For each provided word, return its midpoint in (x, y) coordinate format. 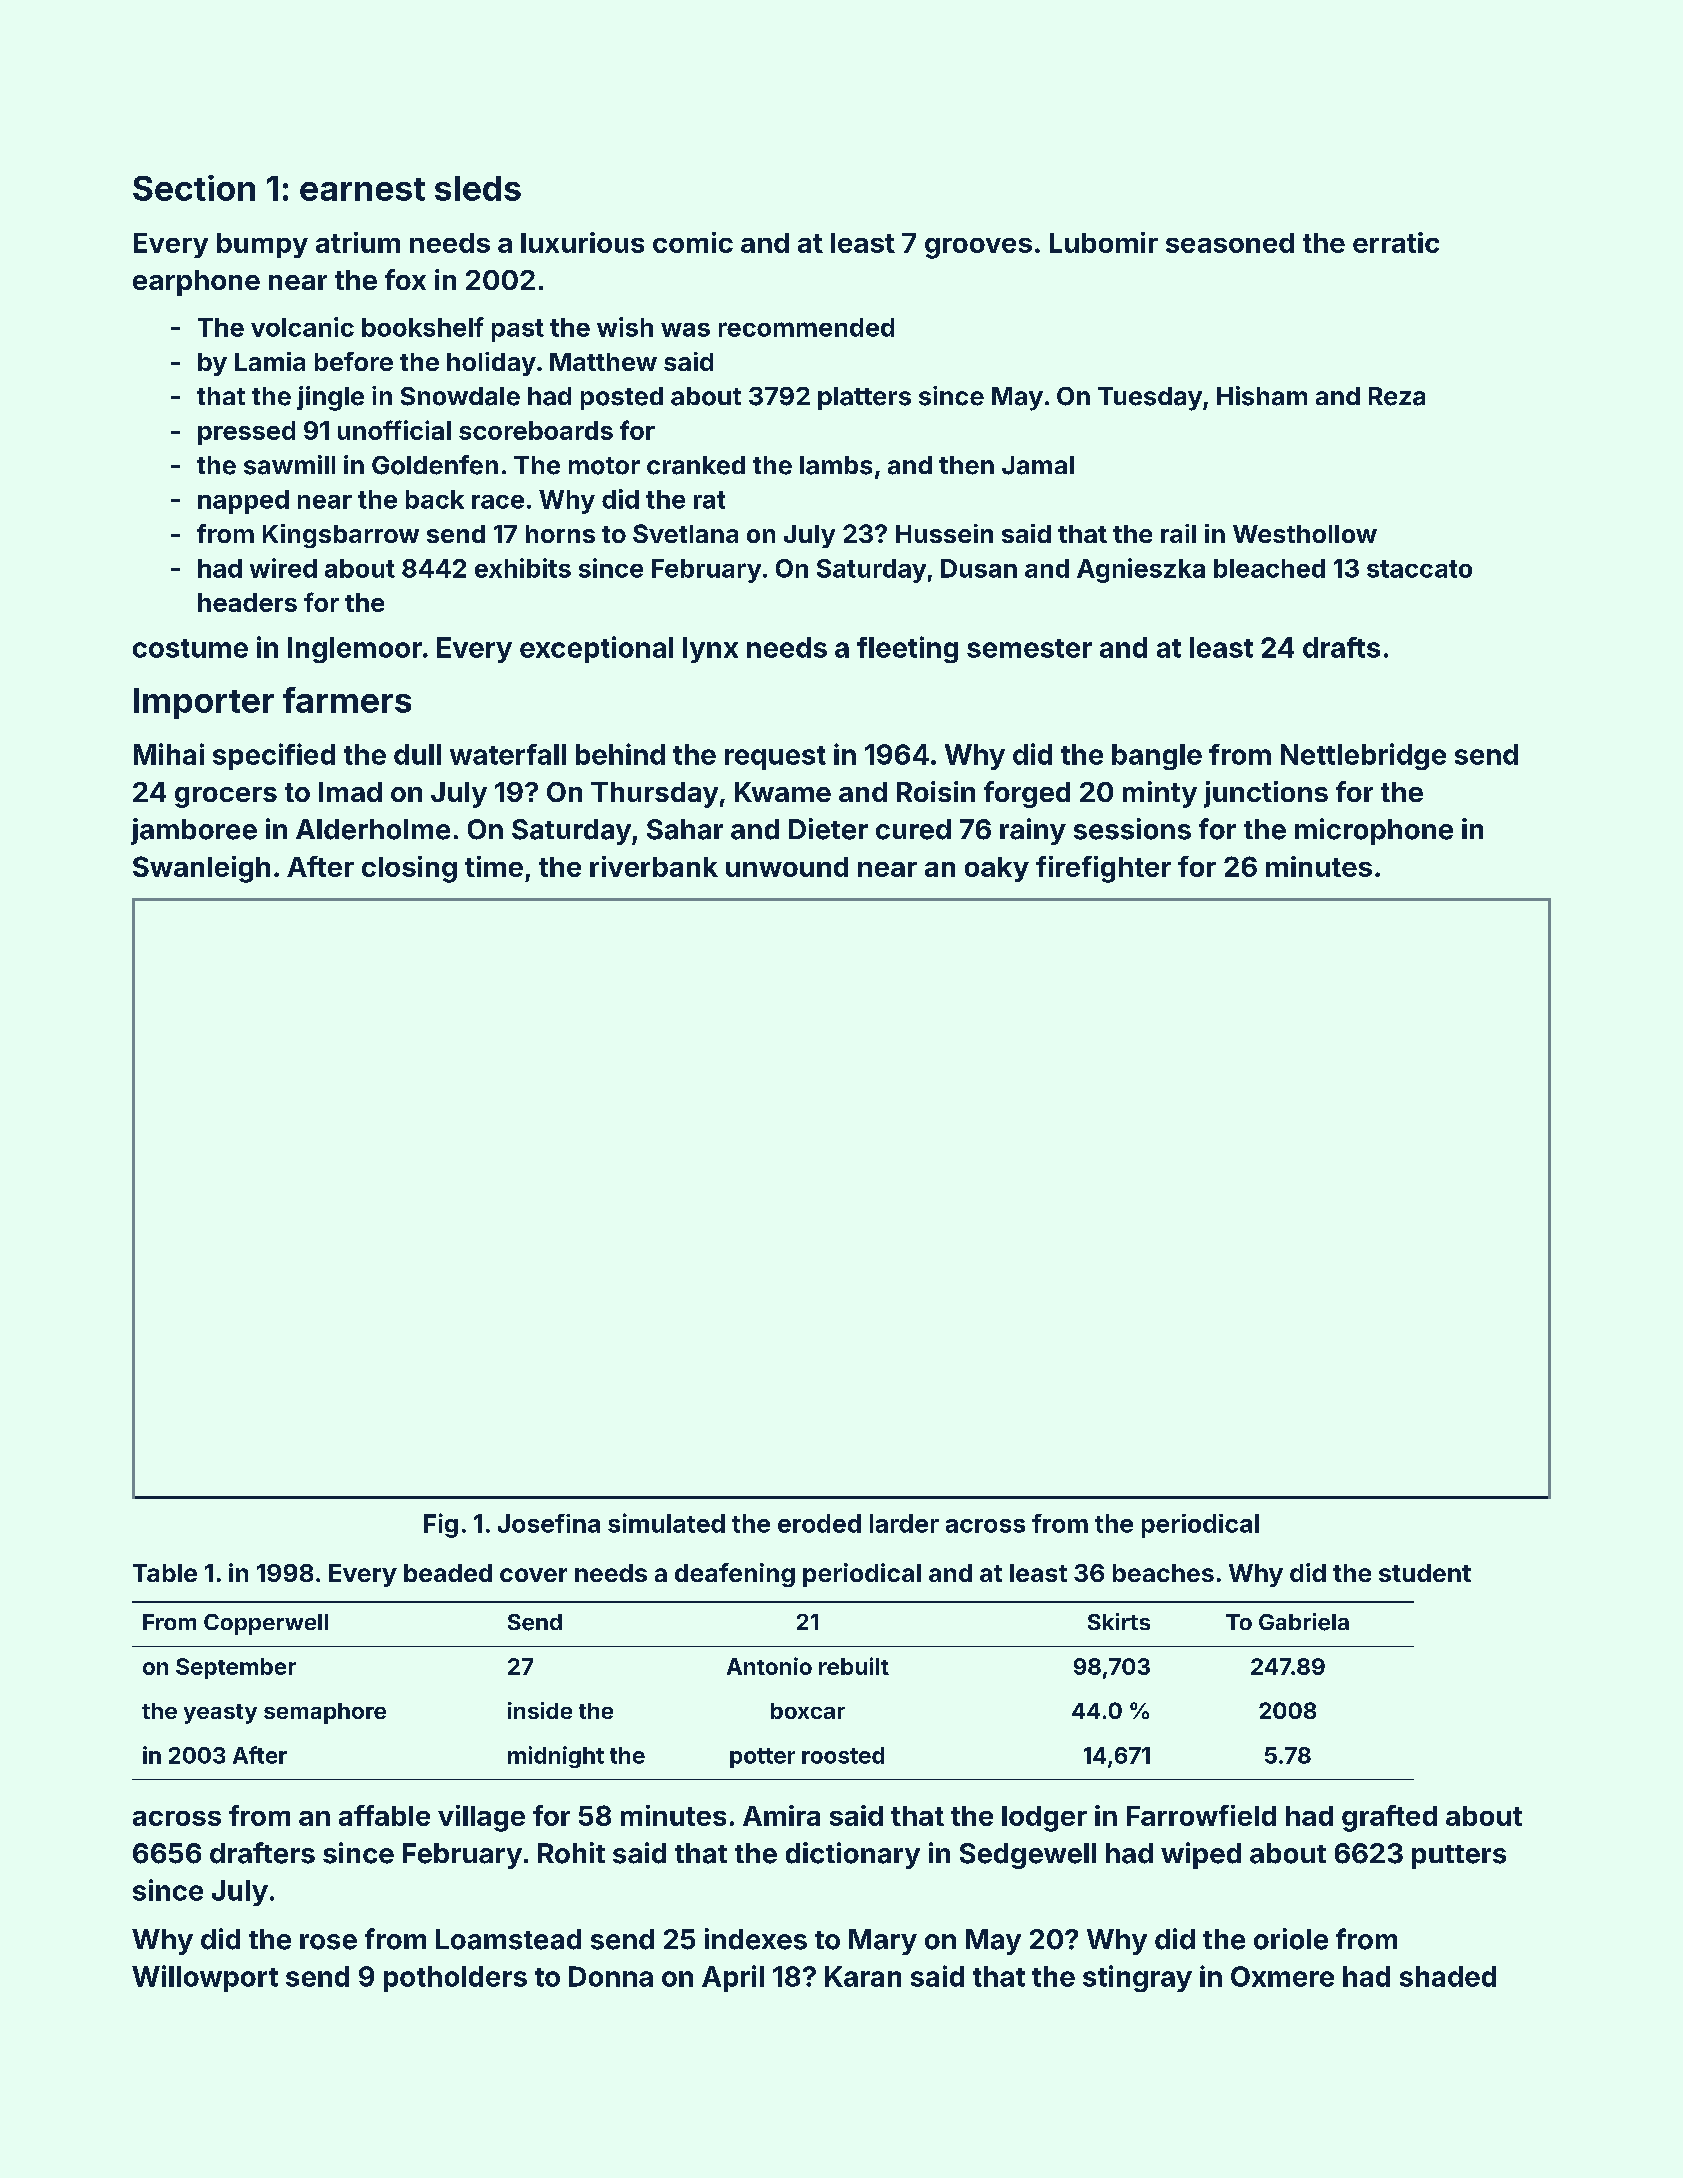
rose (328, 1942)
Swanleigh (201, 869)
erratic (1396, 242)
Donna (611, 1976)
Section (194, 188)
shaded (1448, 1976)
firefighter (1103, 869)
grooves (978, 248)
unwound (787, 867)
